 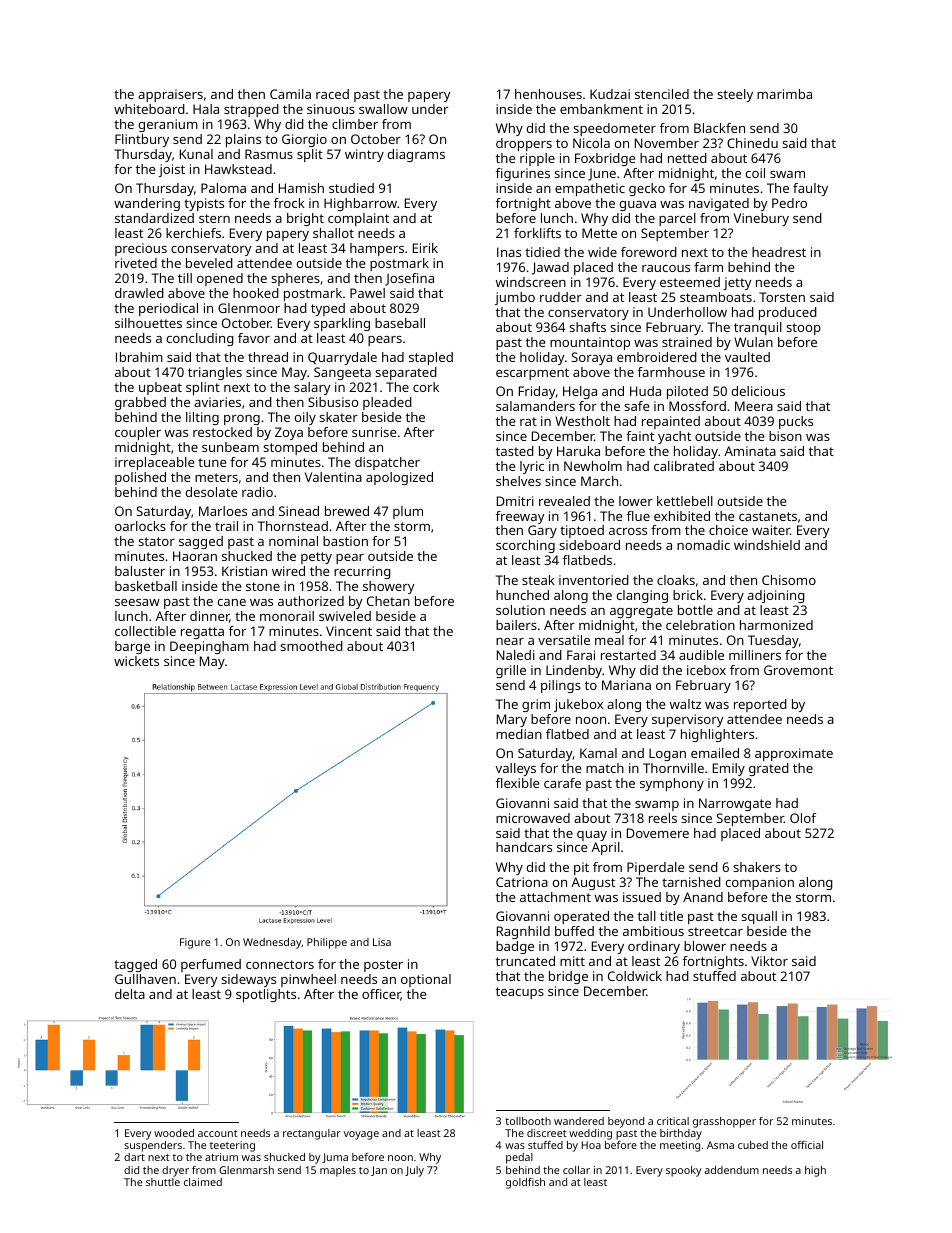 I want to click on waiter, so click(x=771, y=530).
